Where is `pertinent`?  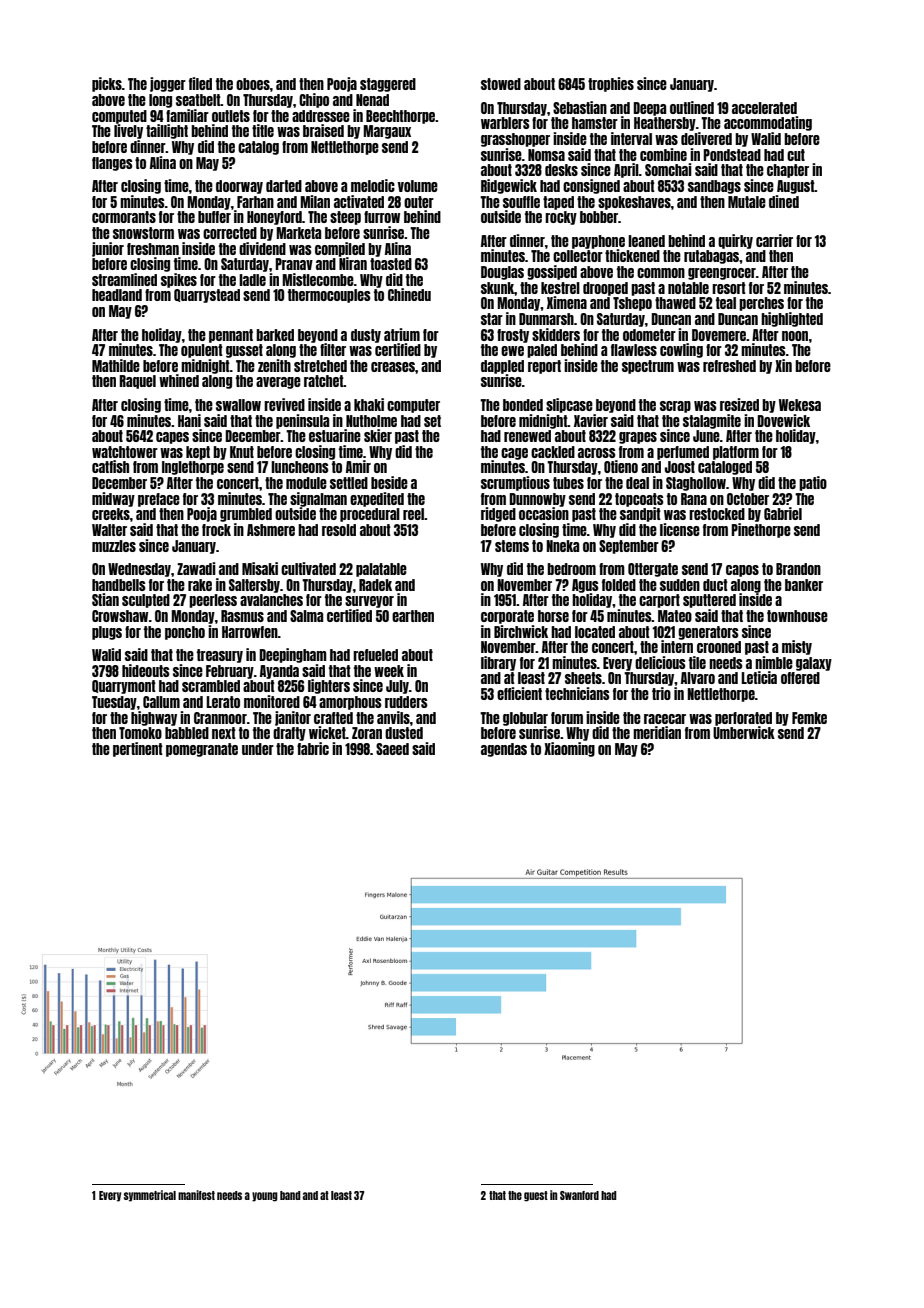
pertinent is located at coordinates (138, 749).
